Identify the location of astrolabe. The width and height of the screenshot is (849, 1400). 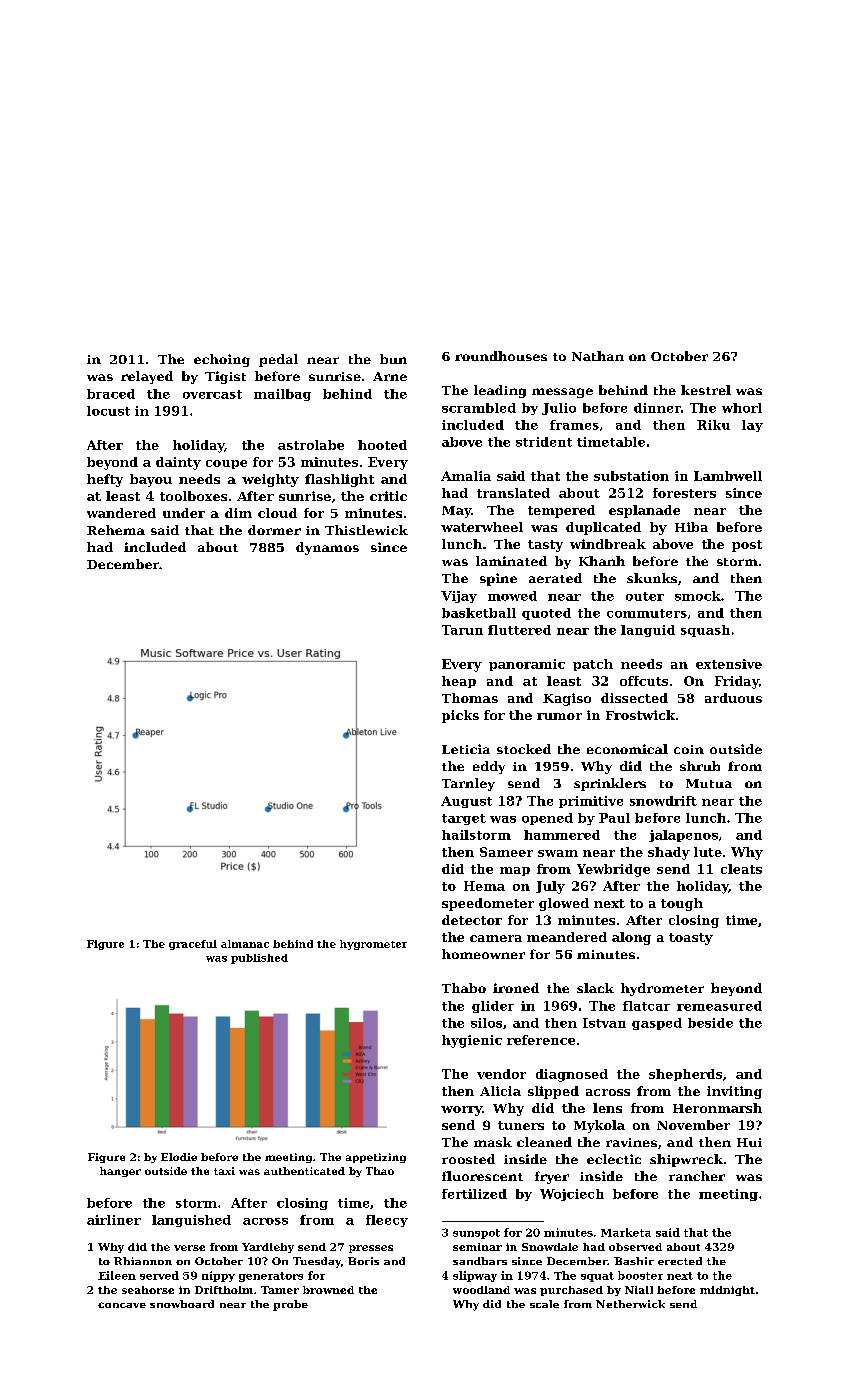
(311, 445).
